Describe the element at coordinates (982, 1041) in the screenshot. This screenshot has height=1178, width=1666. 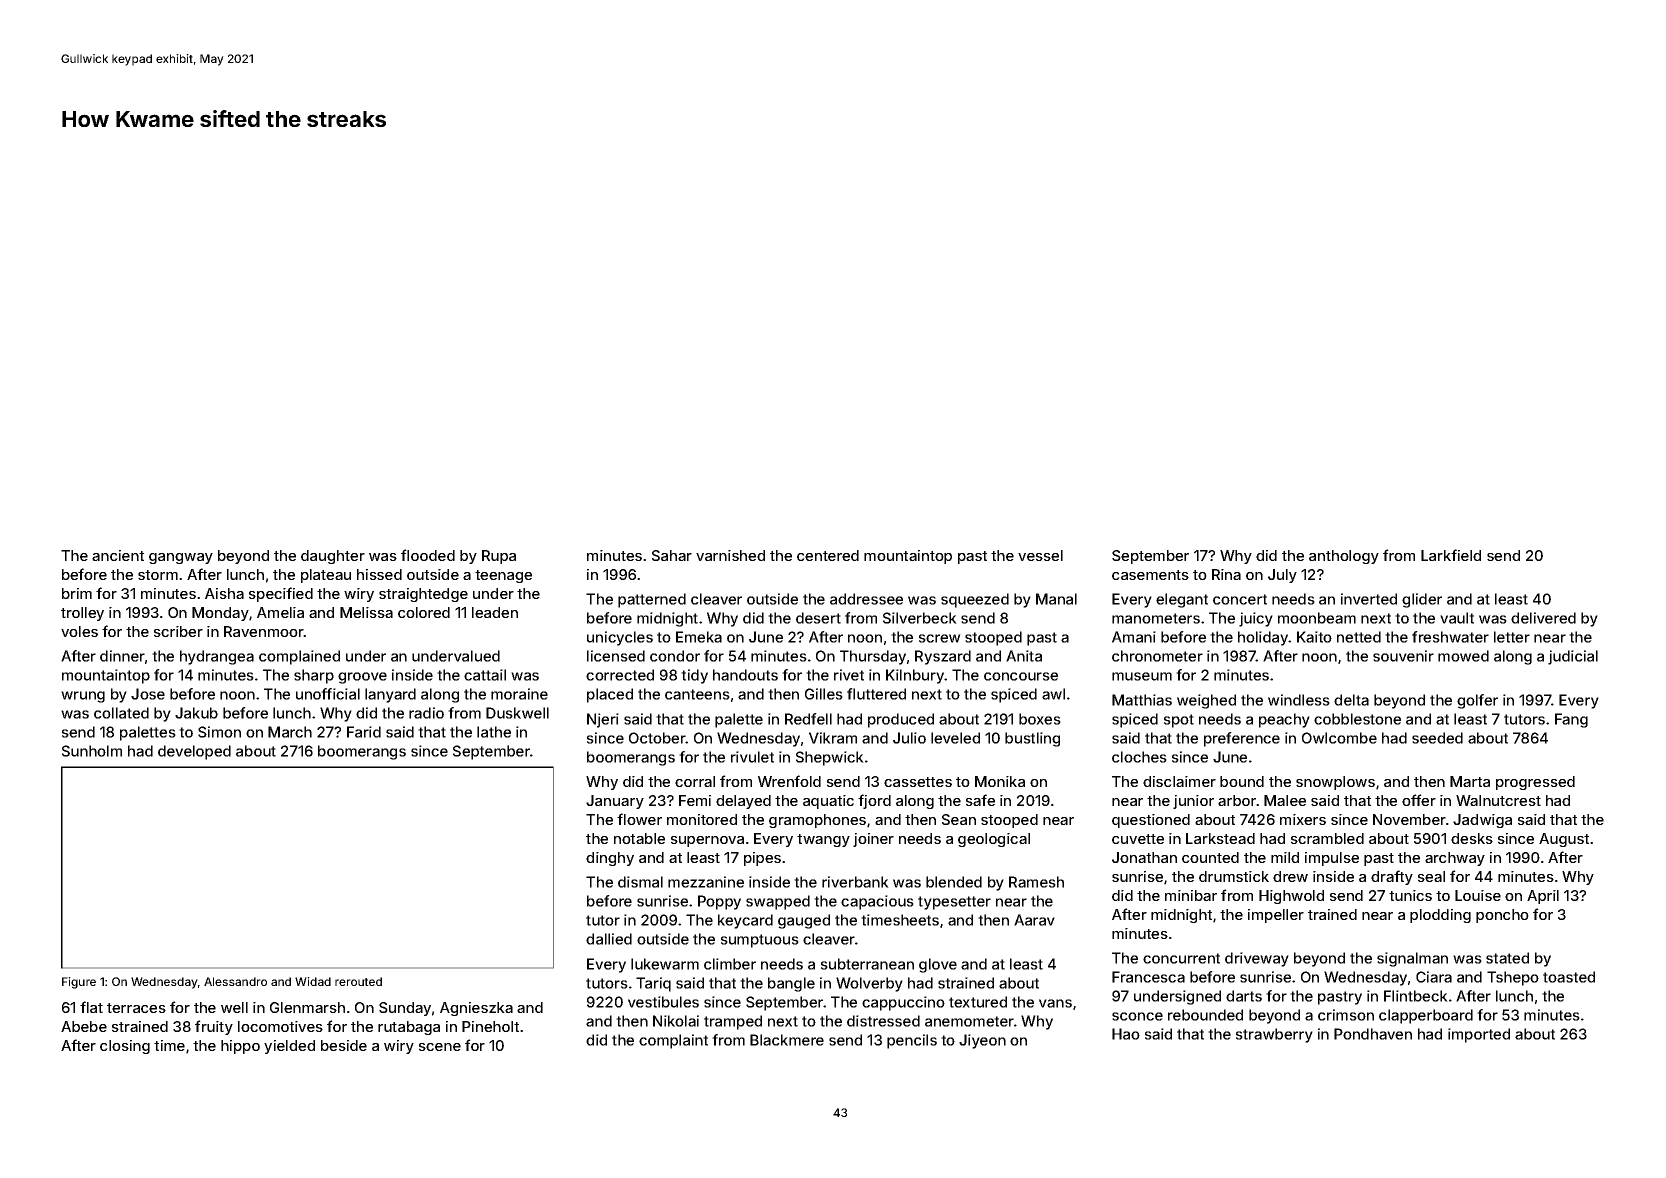
I see `Jiyeon` at that location.
